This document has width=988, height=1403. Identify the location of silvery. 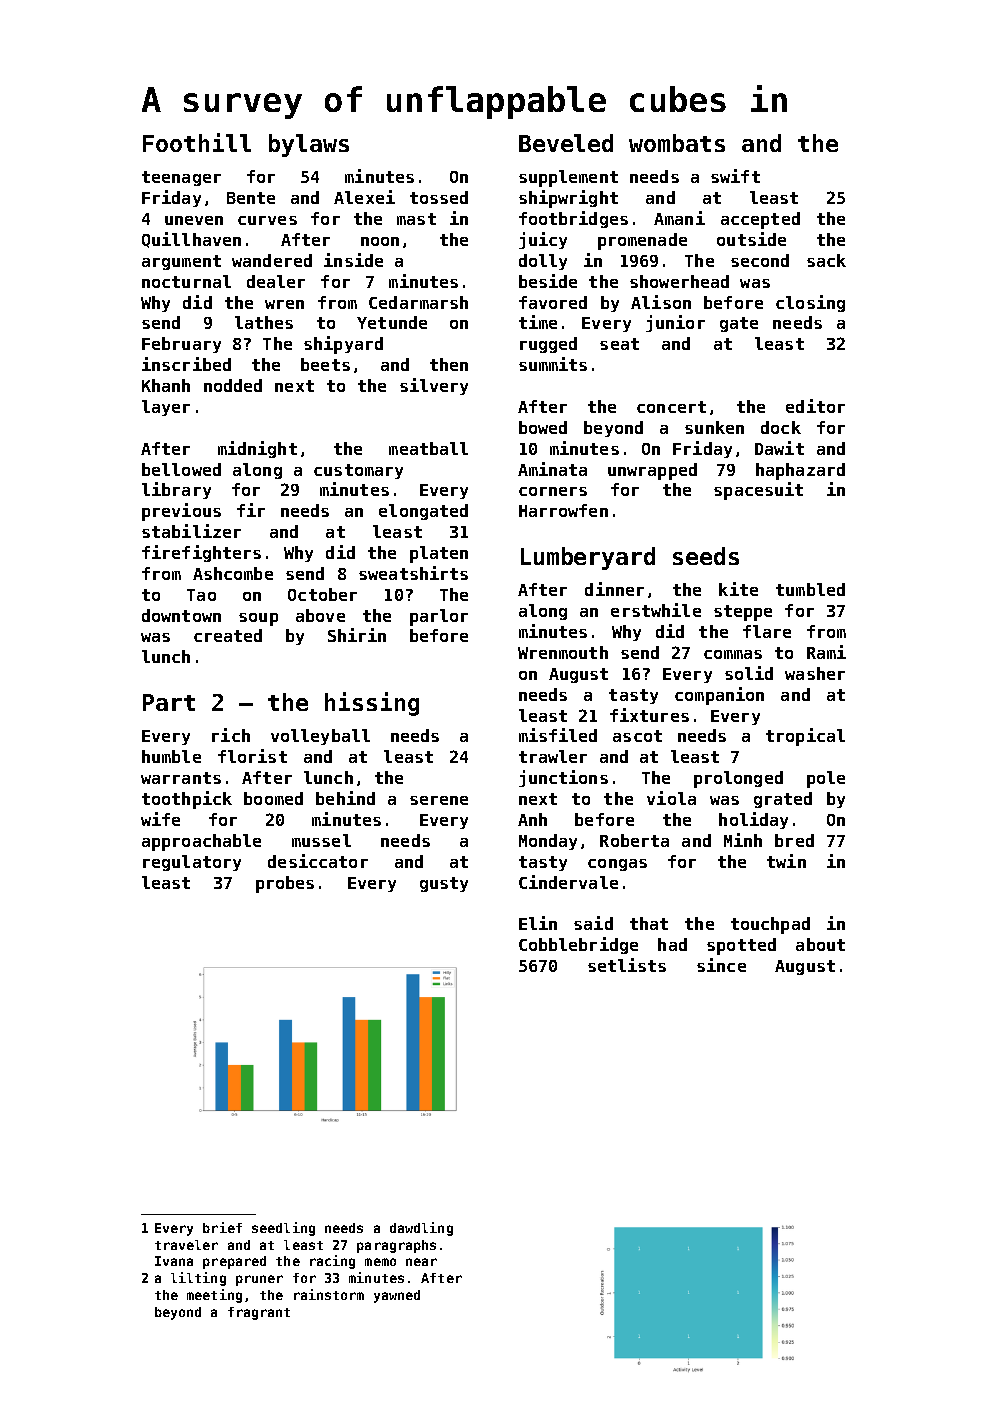
(434, 386).
